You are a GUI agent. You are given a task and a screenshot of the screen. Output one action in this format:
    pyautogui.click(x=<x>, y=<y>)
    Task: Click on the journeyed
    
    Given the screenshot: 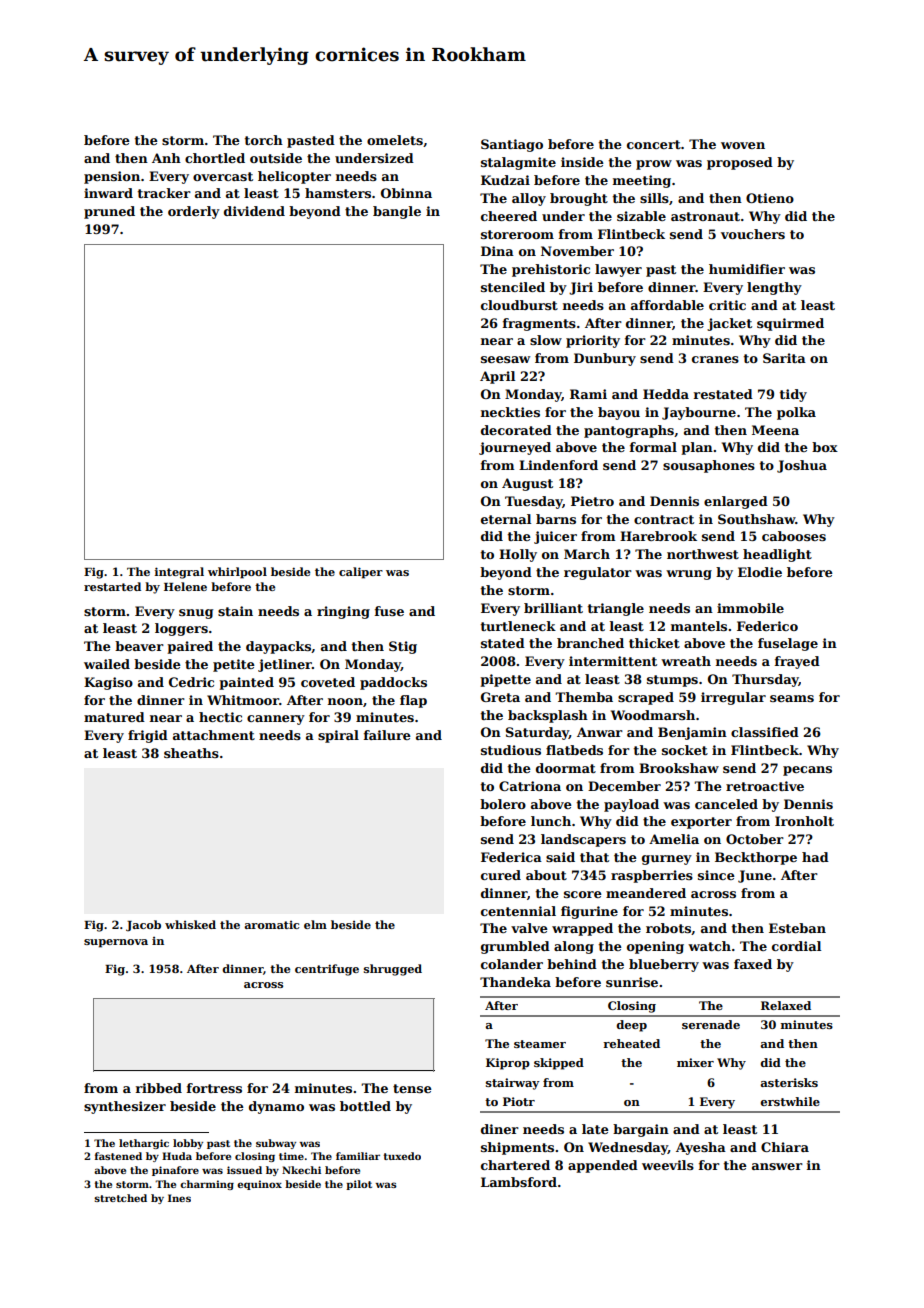 What is the action you would take?
    pyautogui.click(x=515, y=448)
